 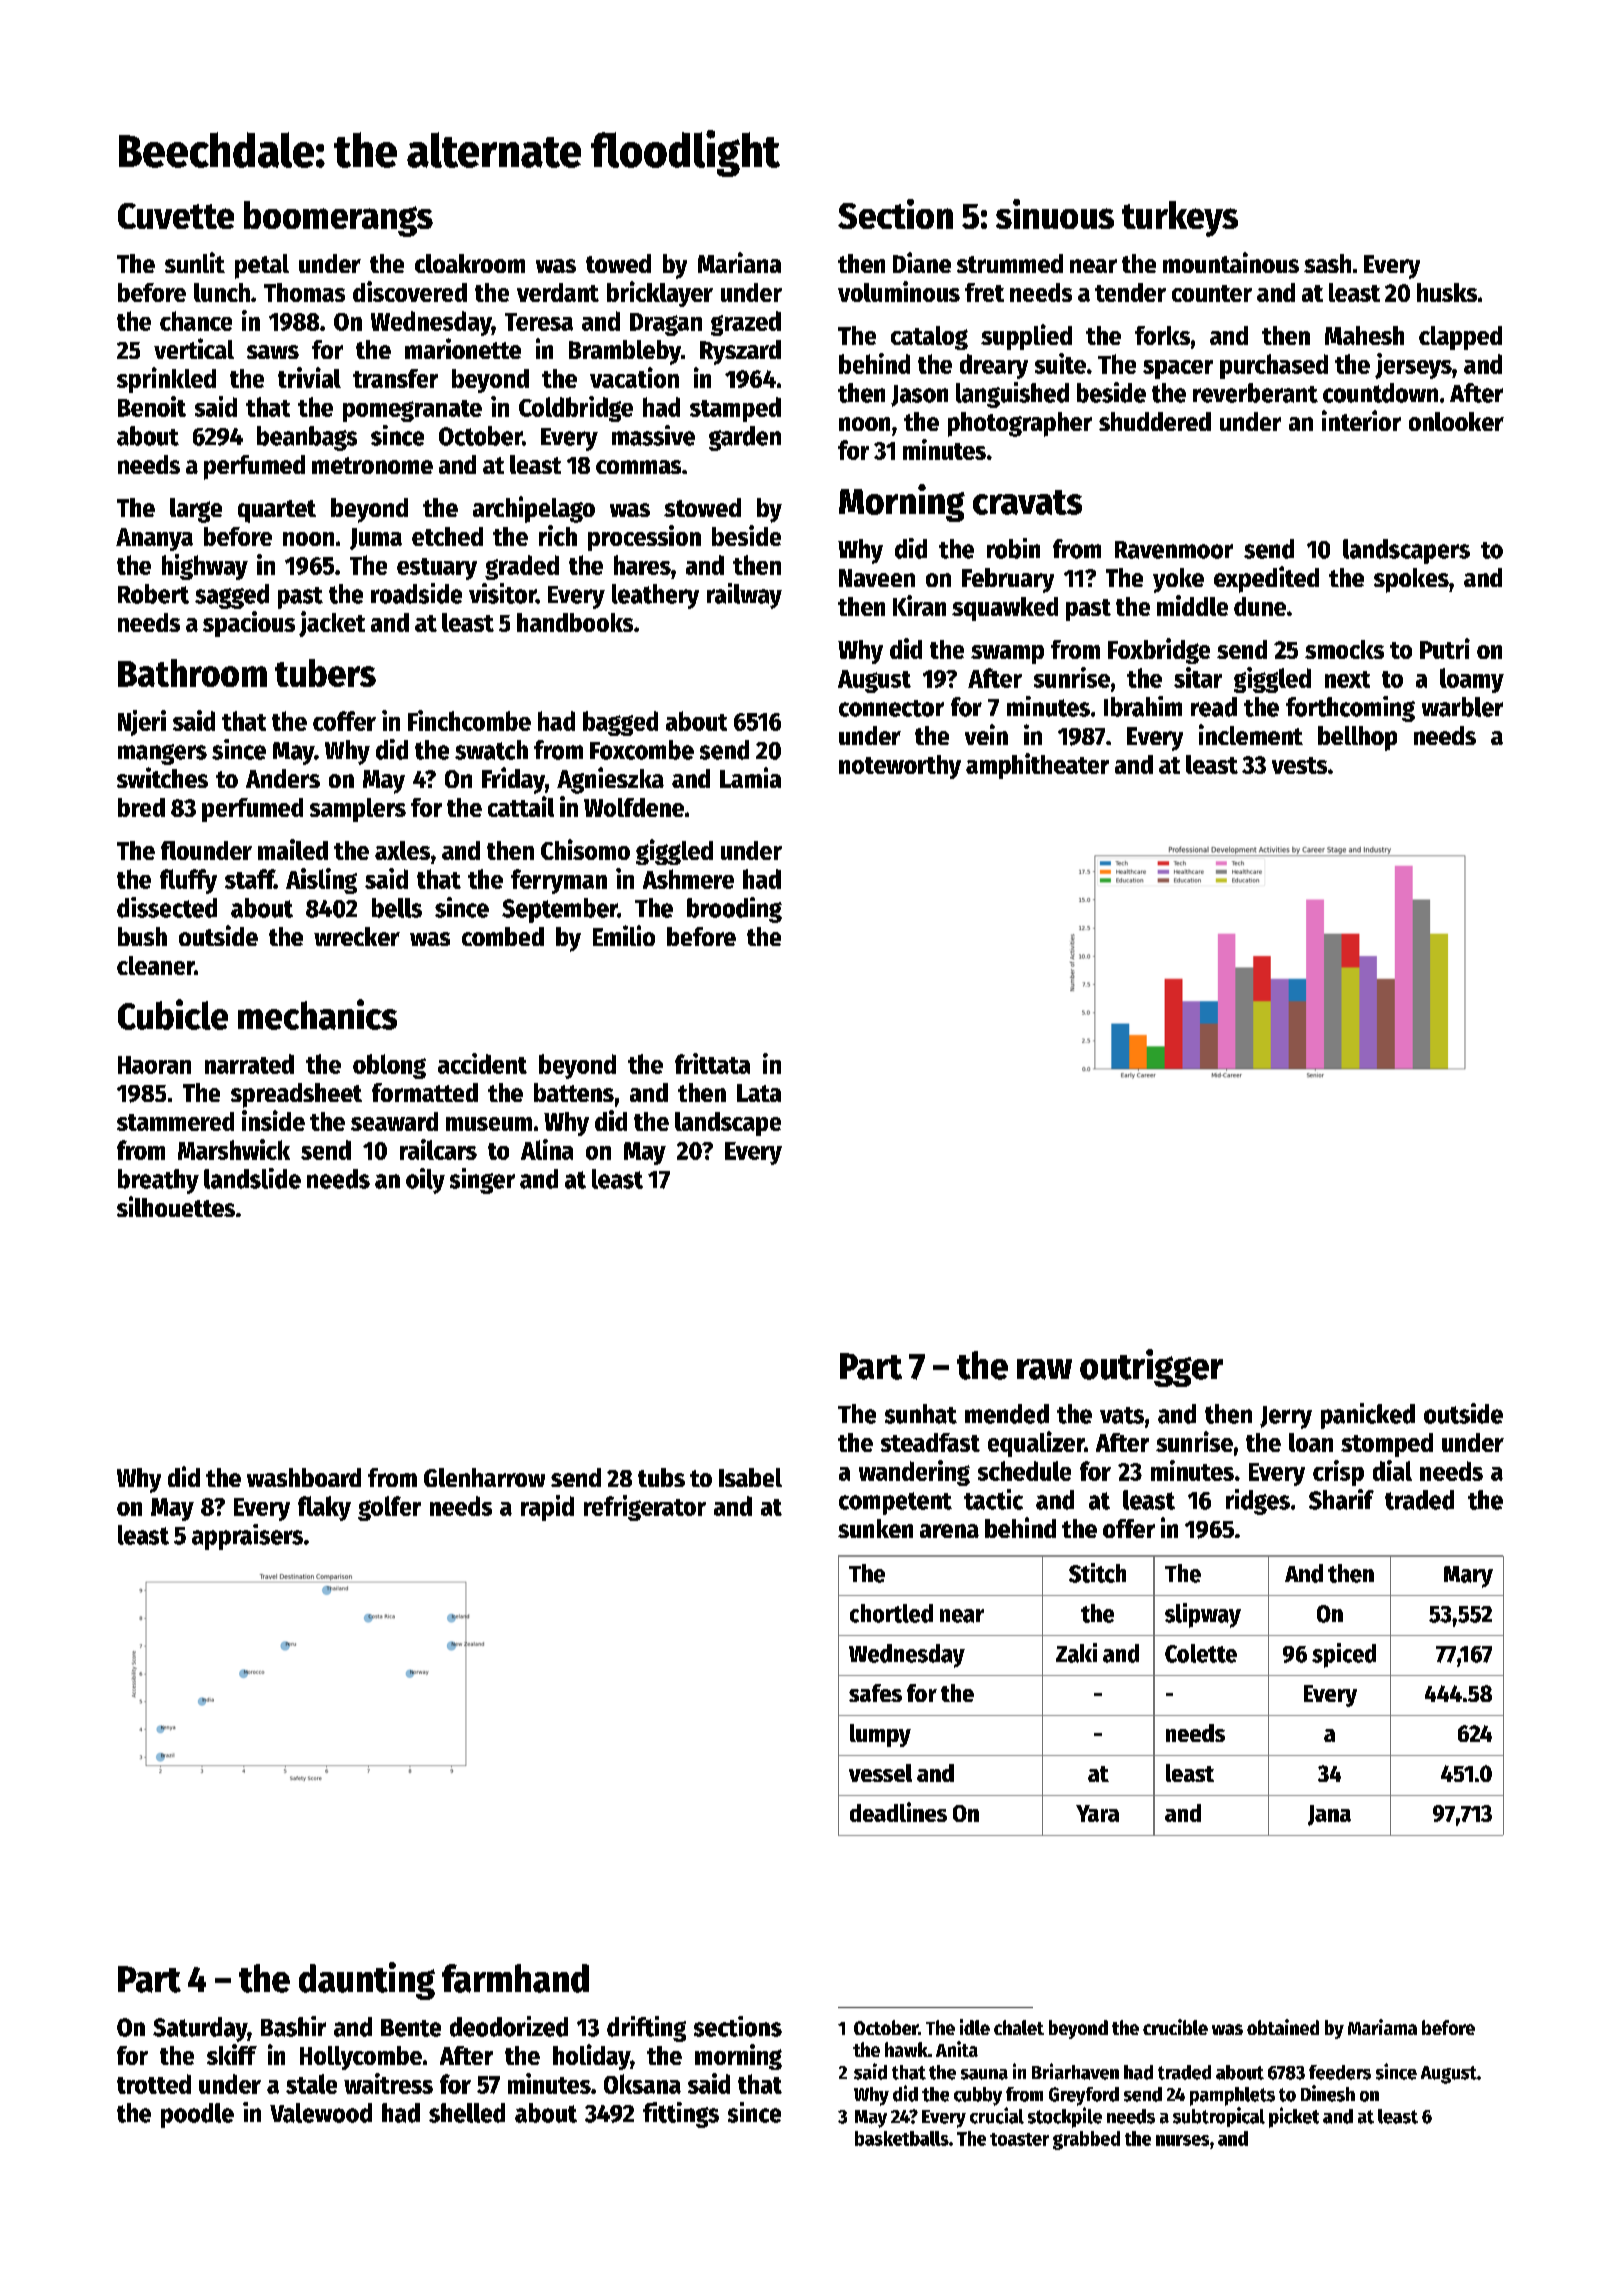 I want to click on shelled, so click(x=467, y=2113).
